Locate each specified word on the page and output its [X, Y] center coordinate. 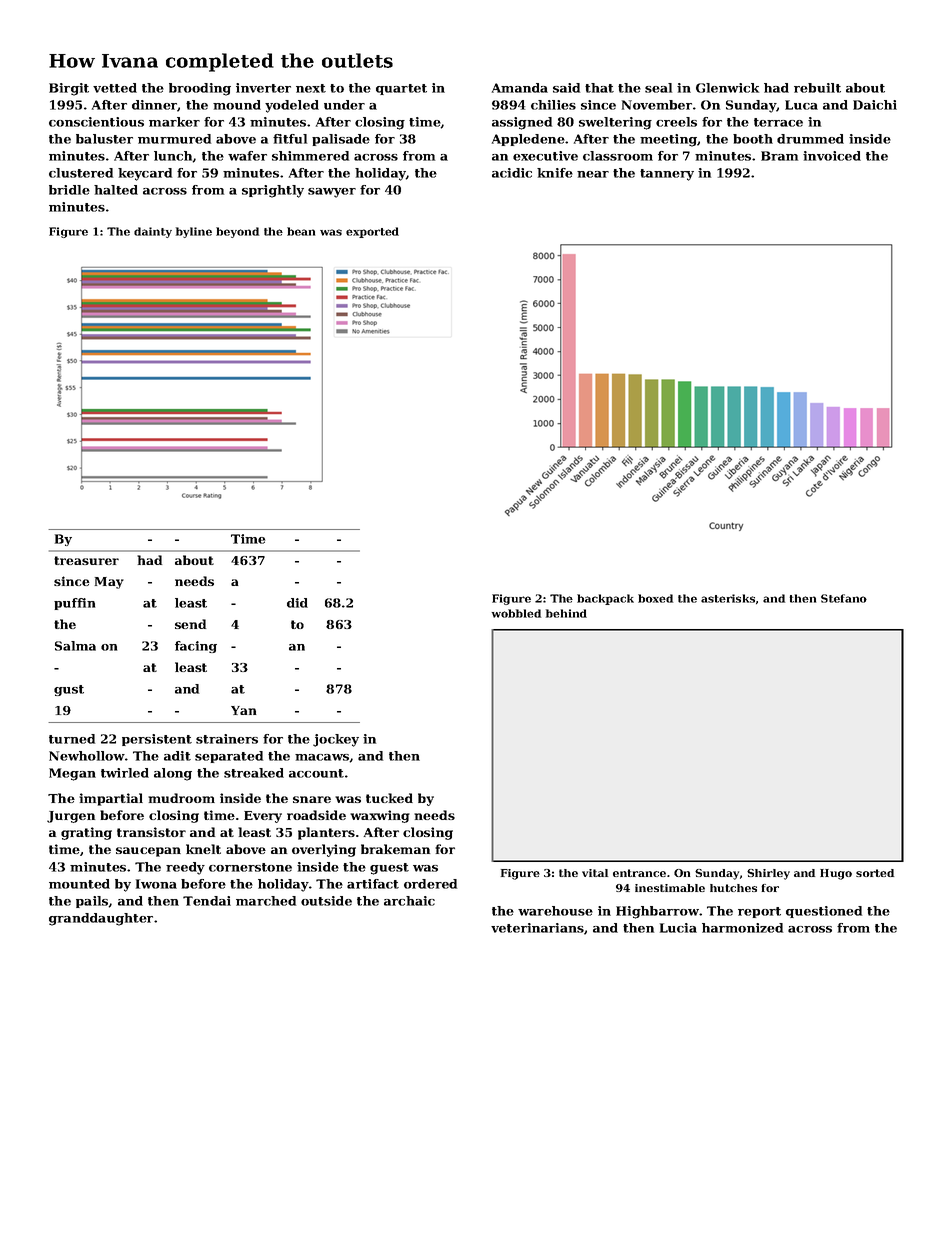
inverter [263, 88]
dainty [153, 232]
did [297, 603]
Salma [75, 646]
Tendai [207, 901]
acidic [512, 173]
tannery [667, 175]
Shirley [768, 874]
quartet [401, 89]
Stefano [844, 598]
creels [676, 122]
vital [595, 873]
